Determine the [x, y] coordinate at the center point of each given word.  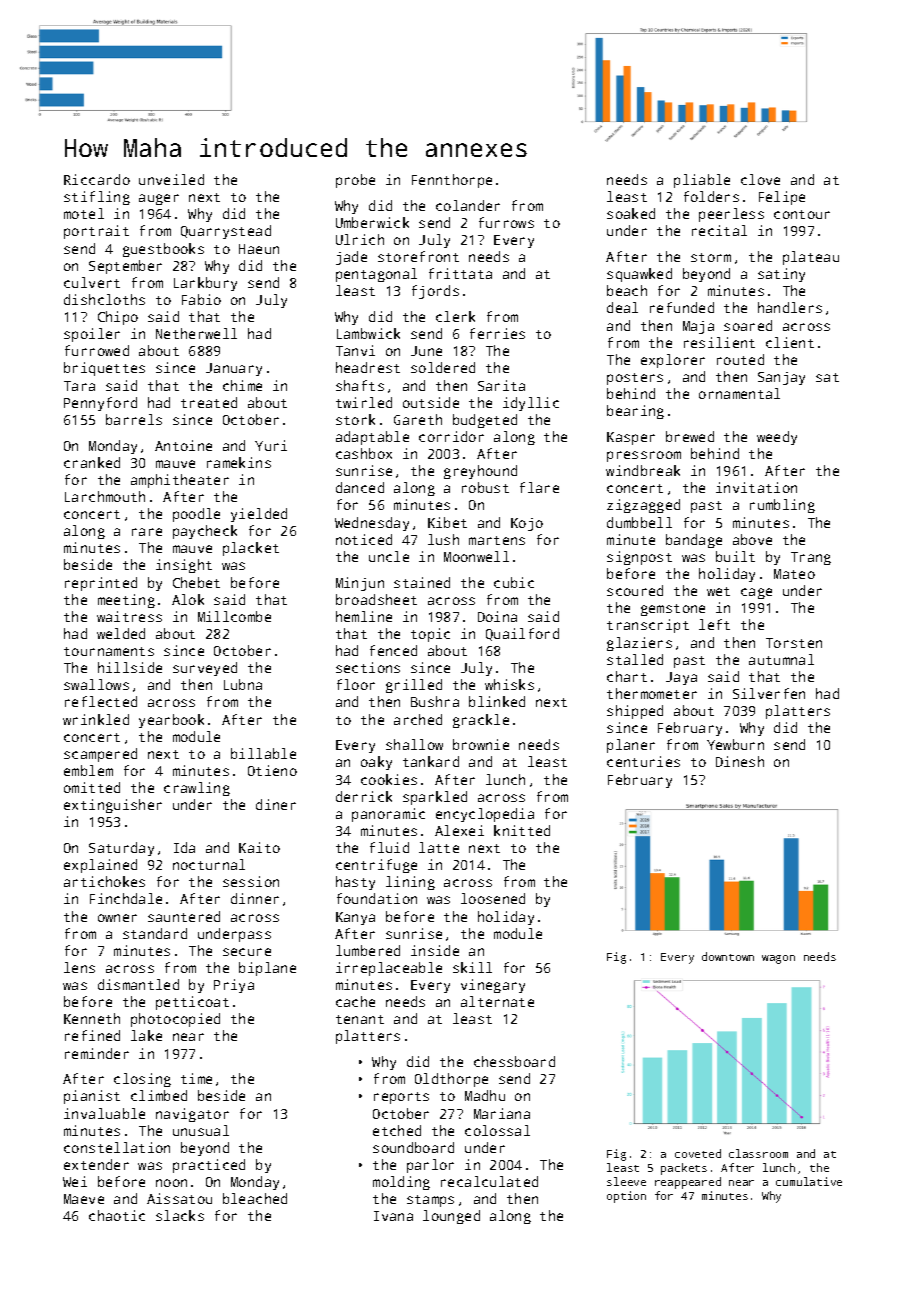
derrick [364, 796]
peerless [731, 215]
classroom [758, 1153]
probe [355, 181]
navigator [192, 1115]
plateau [811, 258]
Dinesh [740, 761]
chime [242, 385]
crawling [197, 789]
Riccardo [97, 179]
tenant [360, 1019]
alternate [497, 1001]
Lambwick [368, 333]
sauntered [184, 916]
